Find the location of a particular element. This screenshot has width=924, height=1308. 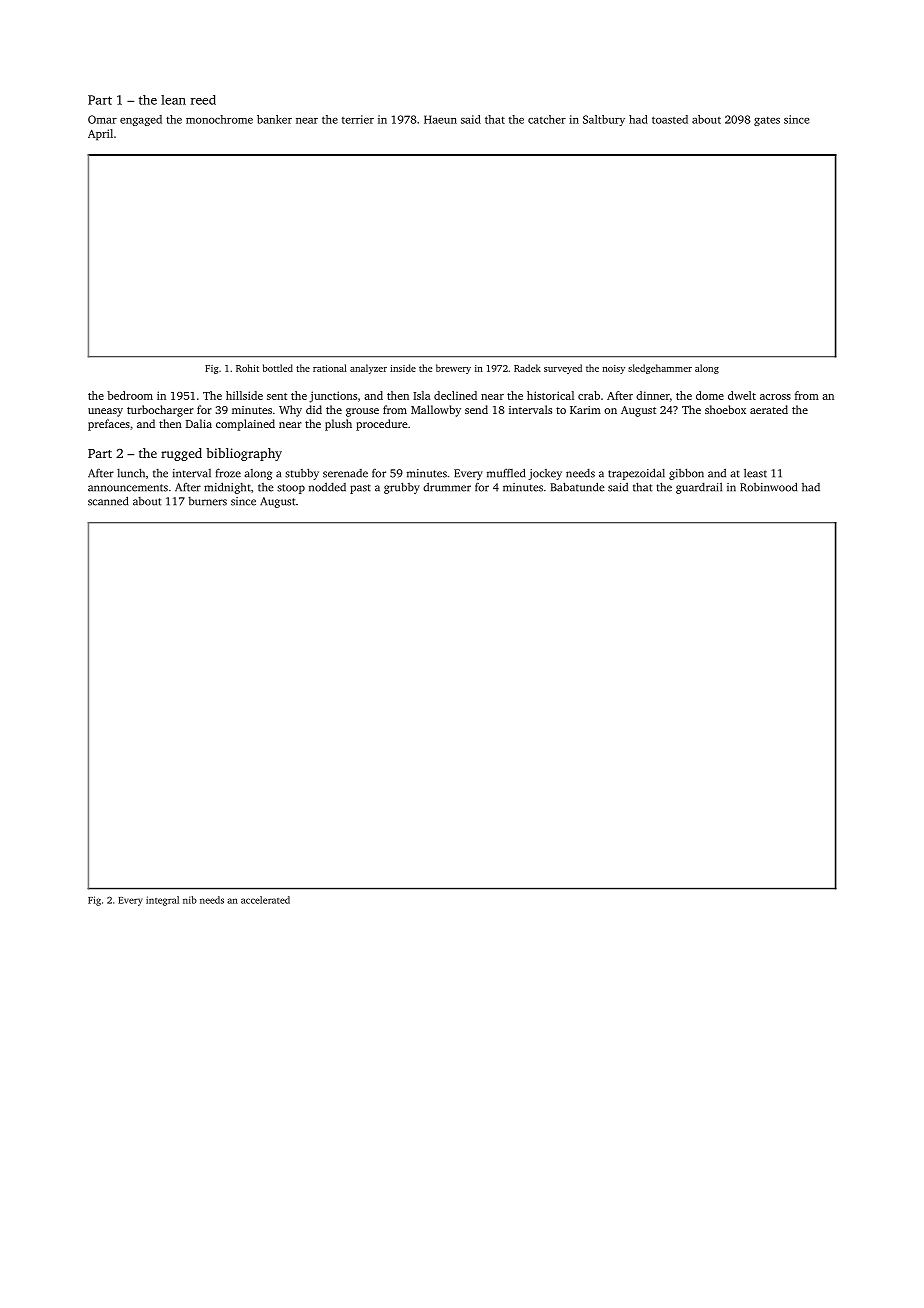

nib is located at coordinates (190, 900).
